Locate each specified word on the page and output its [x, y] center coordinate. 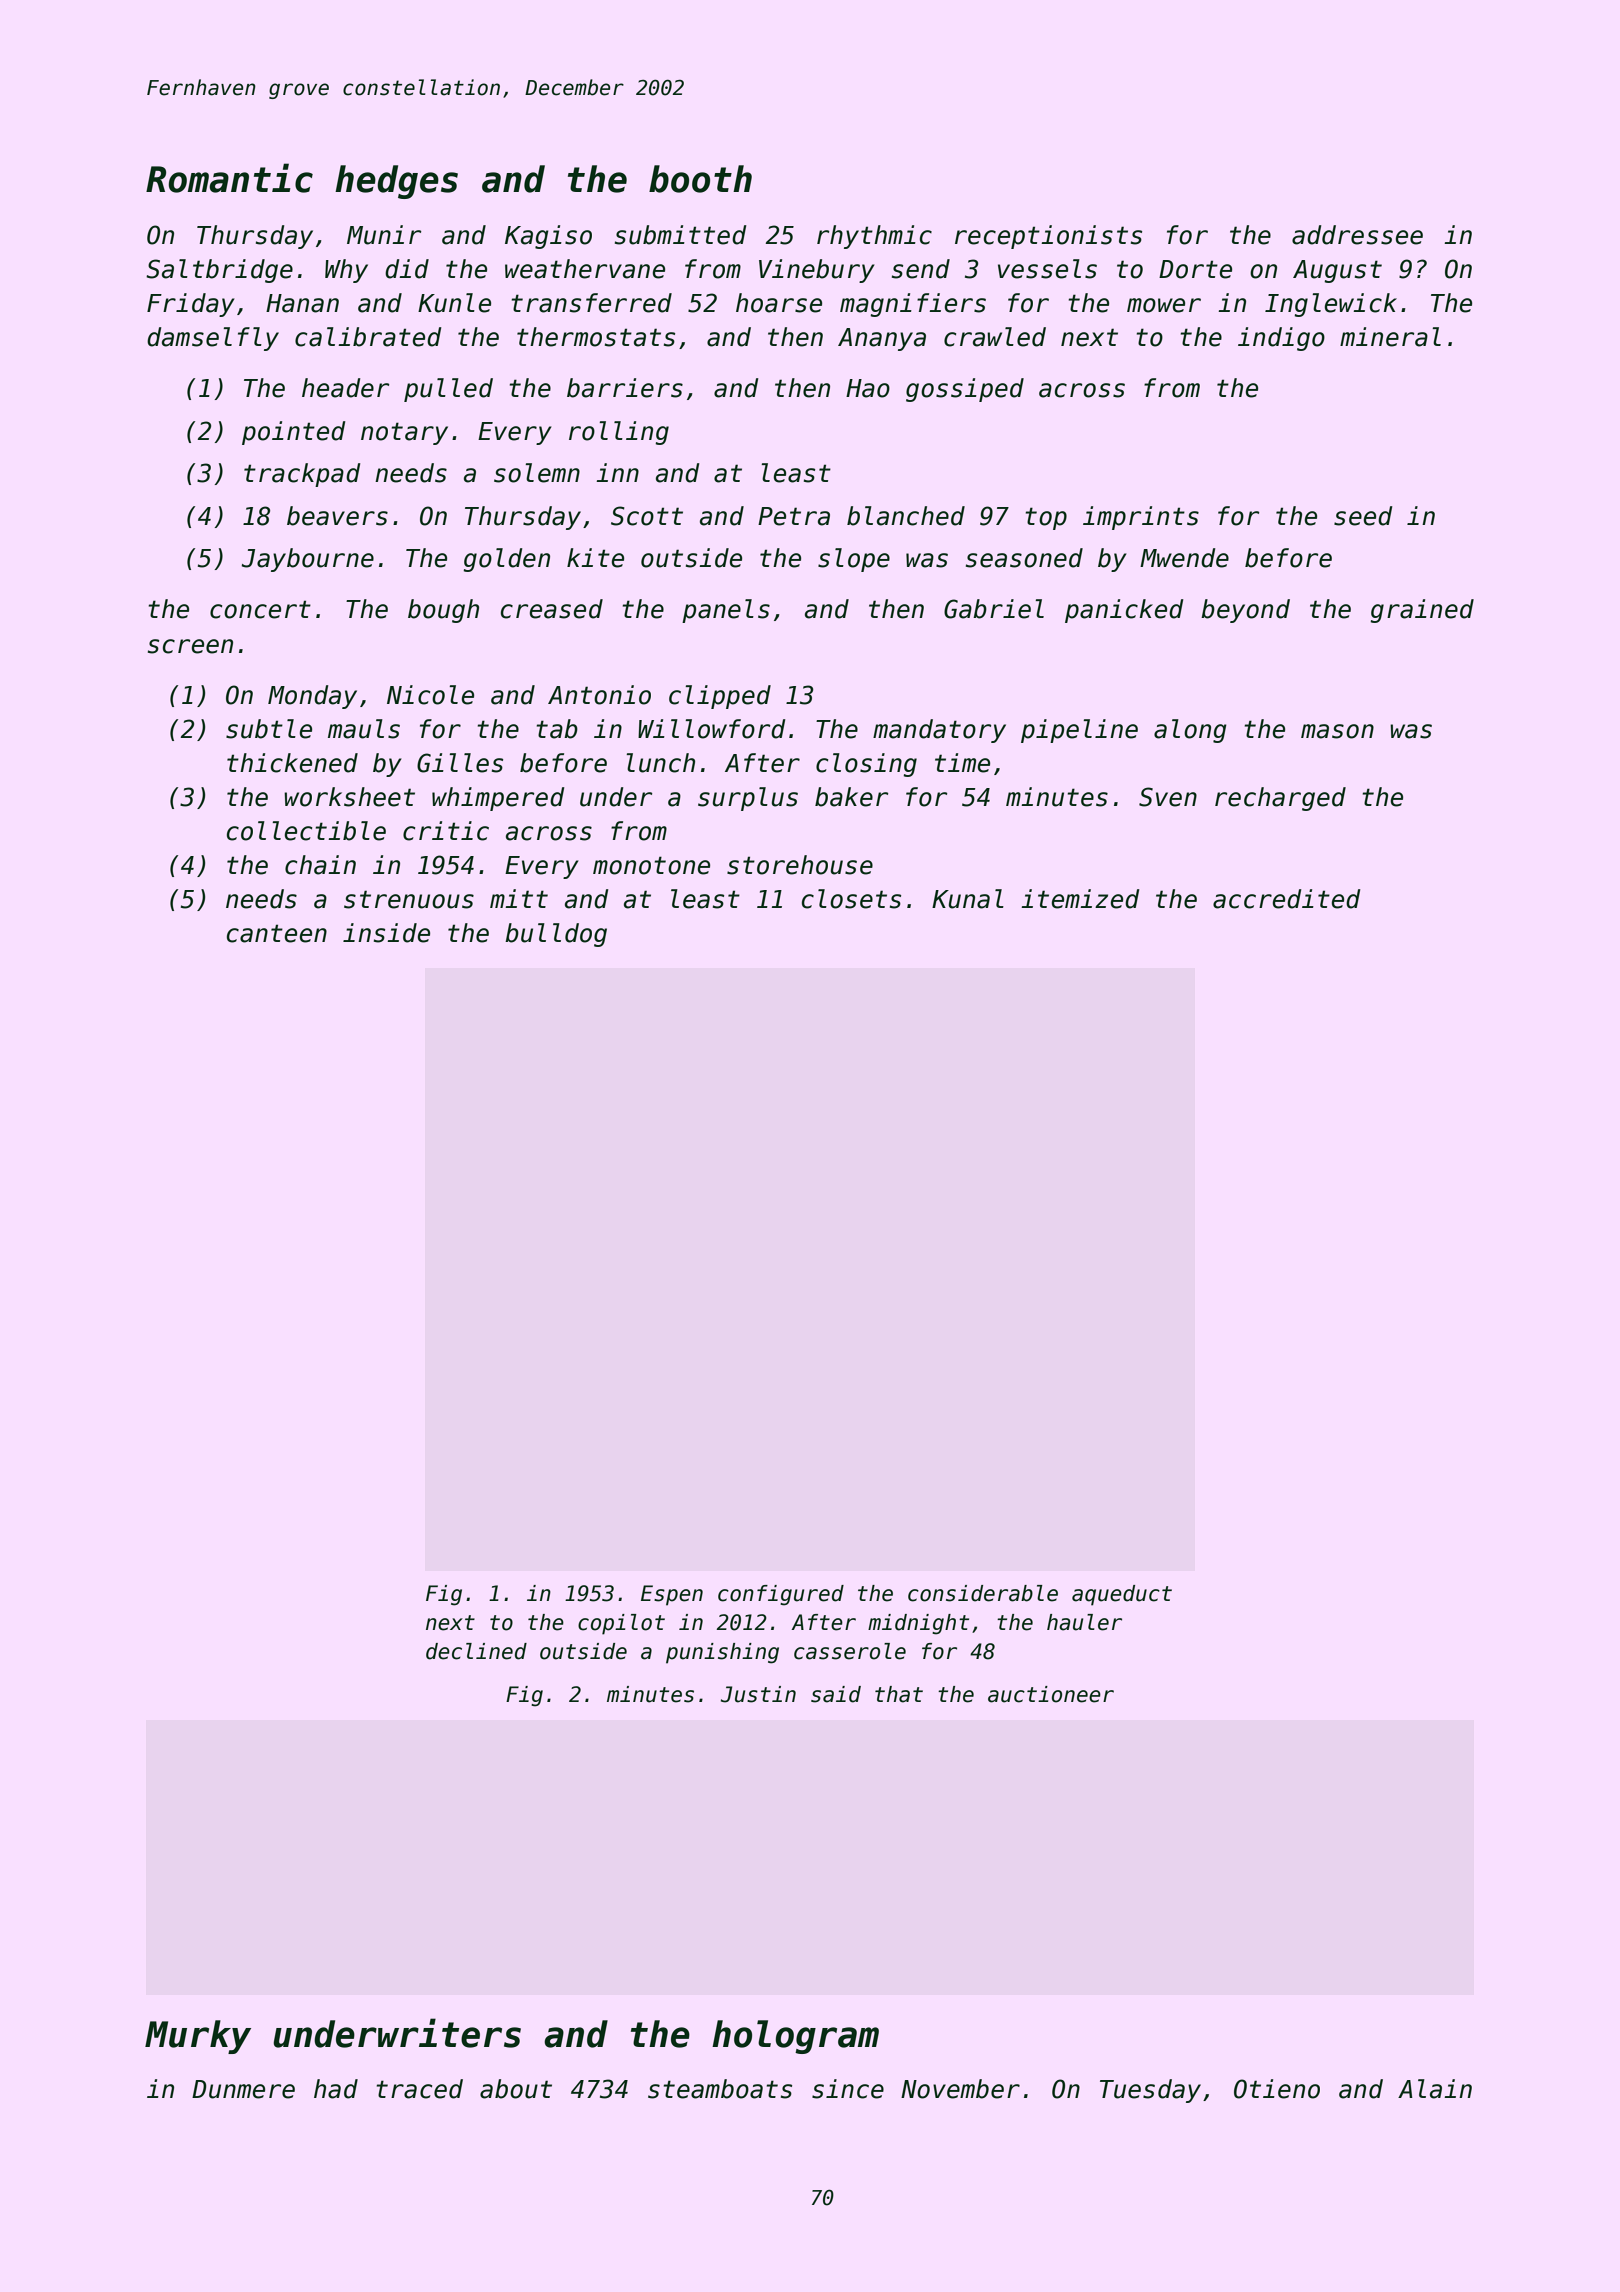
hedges [396, 182]
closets [851, 899]
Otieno [1277, 2089]
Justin [758, 1694]
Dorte [1195, 269]
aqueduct [1122, 1595]
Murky [198, 2037]
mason [1337, 731]
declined [476, 1651]
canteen [277, 933]
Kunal [968, 899]
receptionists [1048, 237]
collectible [306, 831]
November [960, 2089]
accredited [1287, 899]
